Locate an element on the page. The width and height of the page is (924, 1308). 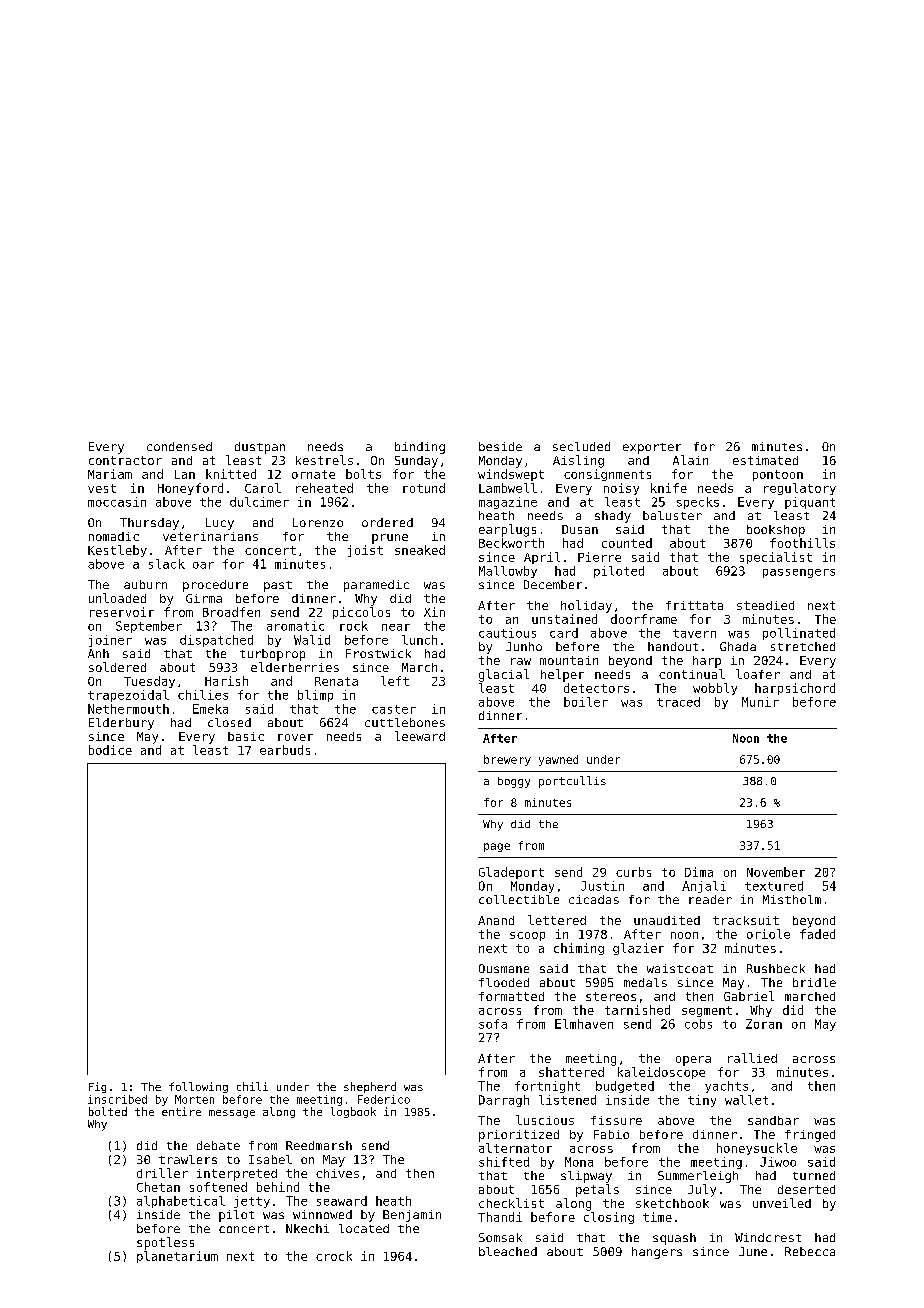
continual is located at coordinates (692, 674).
